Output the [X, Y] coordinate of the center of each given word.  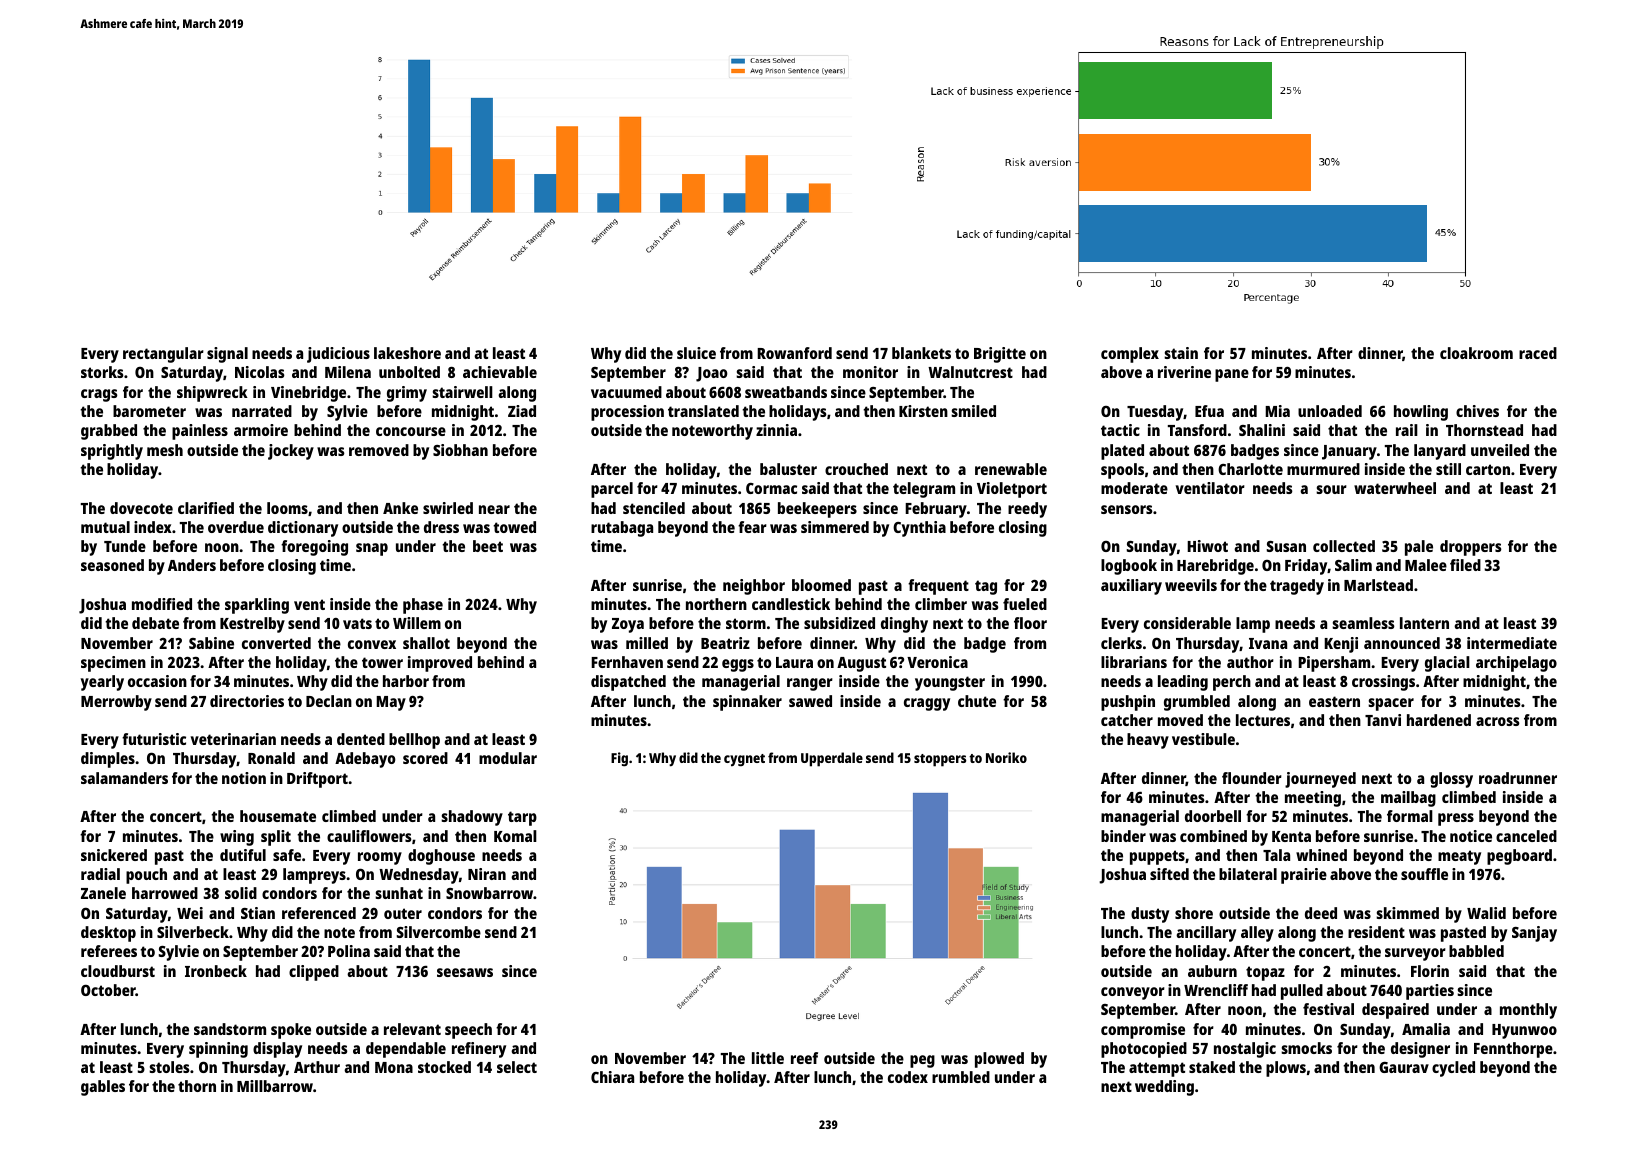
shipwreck [212, 394]
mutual [105, 527]
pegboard [1519, 857]
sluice [696, 353]
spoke [291, 1031]
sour [1331, 489]
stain [1181, 353]
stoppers [940, 760]
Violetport [1012, 490]
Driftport [317, 780]
